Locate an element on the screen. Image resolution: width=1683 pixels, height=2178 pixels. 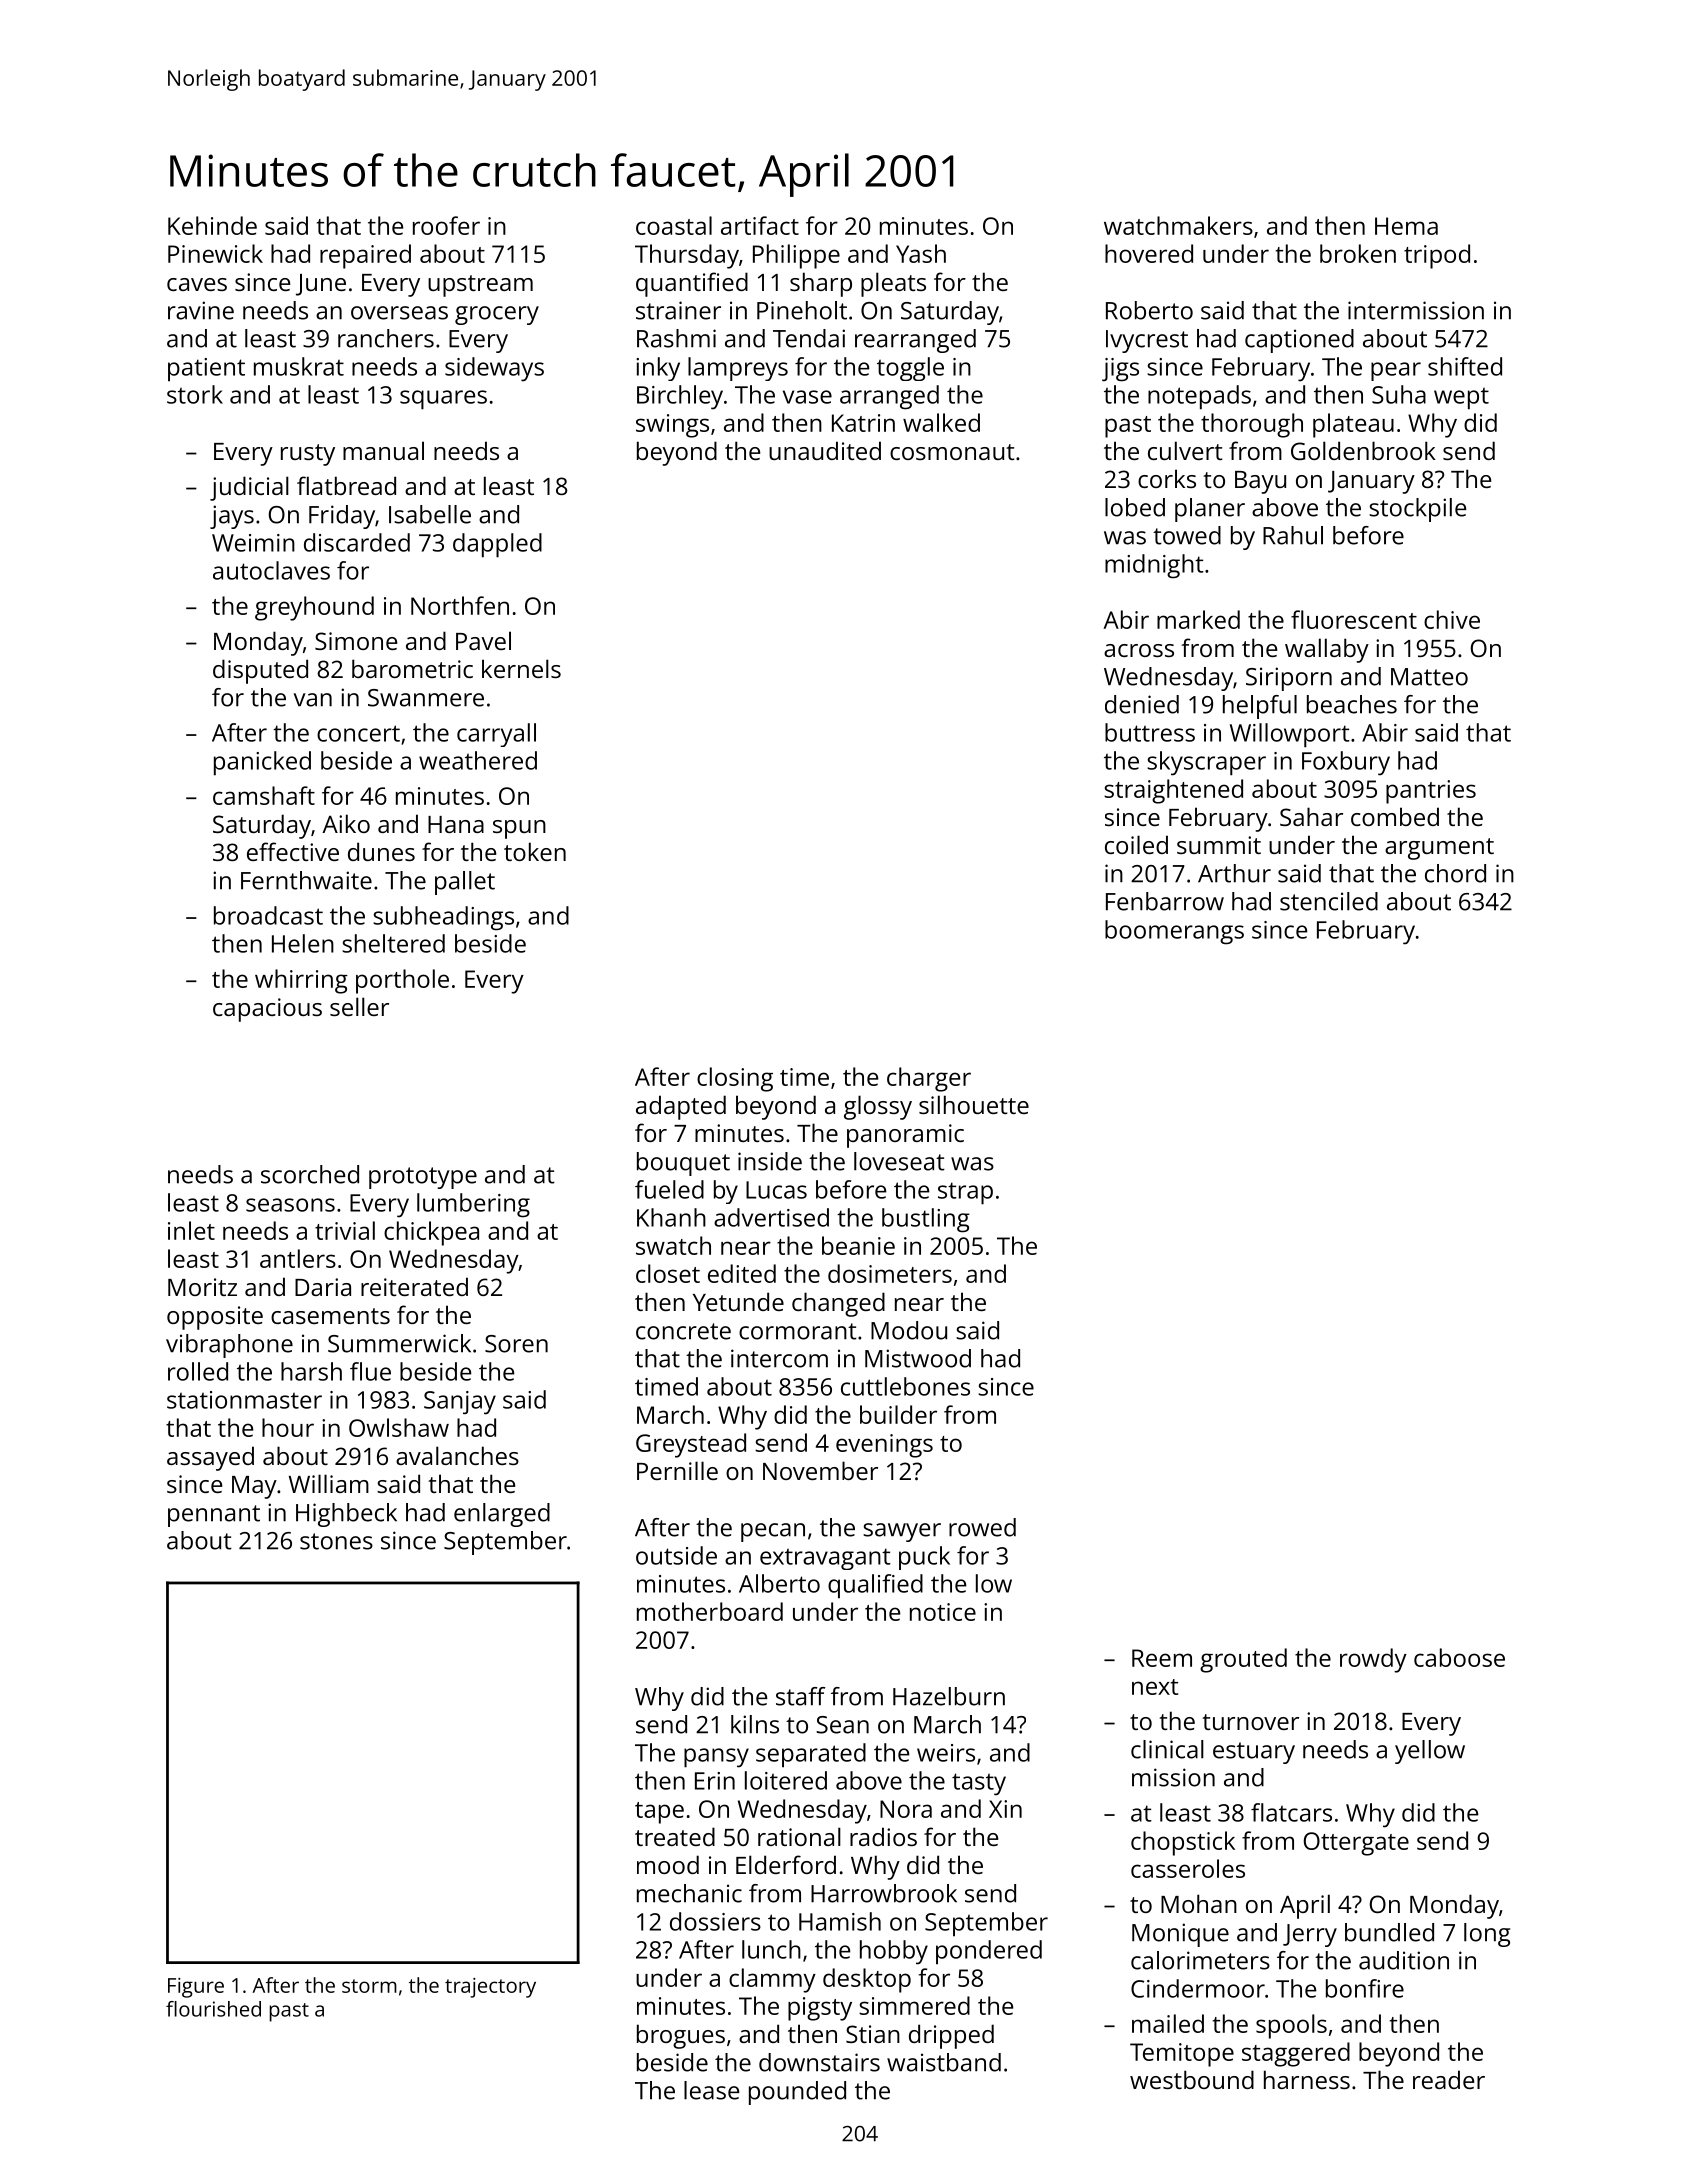
culvert is located at coordinates (1185, 450).
